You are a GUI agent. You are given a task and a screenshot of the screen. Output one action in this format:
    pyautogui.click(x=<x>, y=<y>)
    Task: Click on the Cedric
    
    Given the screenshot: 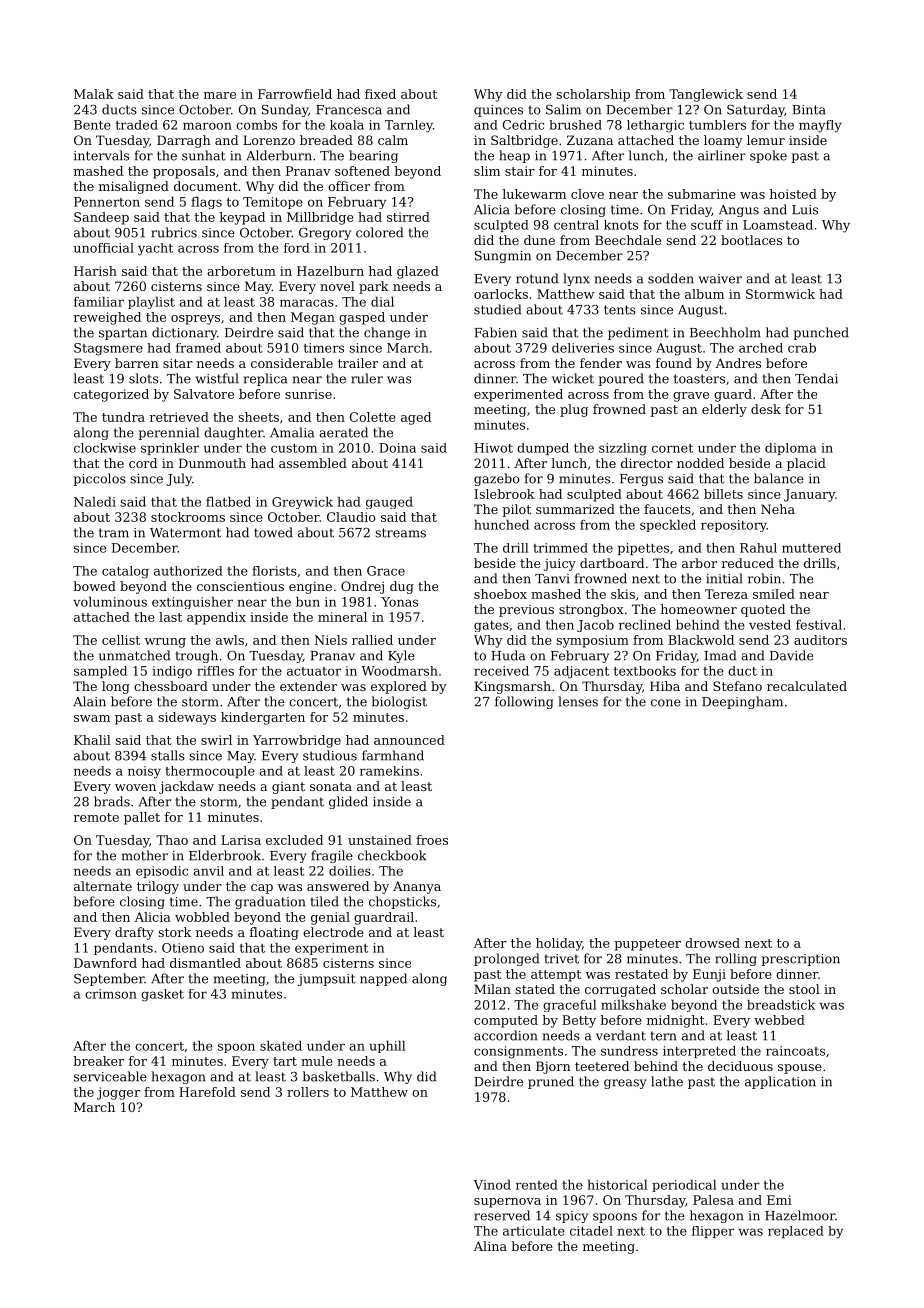 What is the action you would take?
    pyautogui.click(x=523, y=125)
